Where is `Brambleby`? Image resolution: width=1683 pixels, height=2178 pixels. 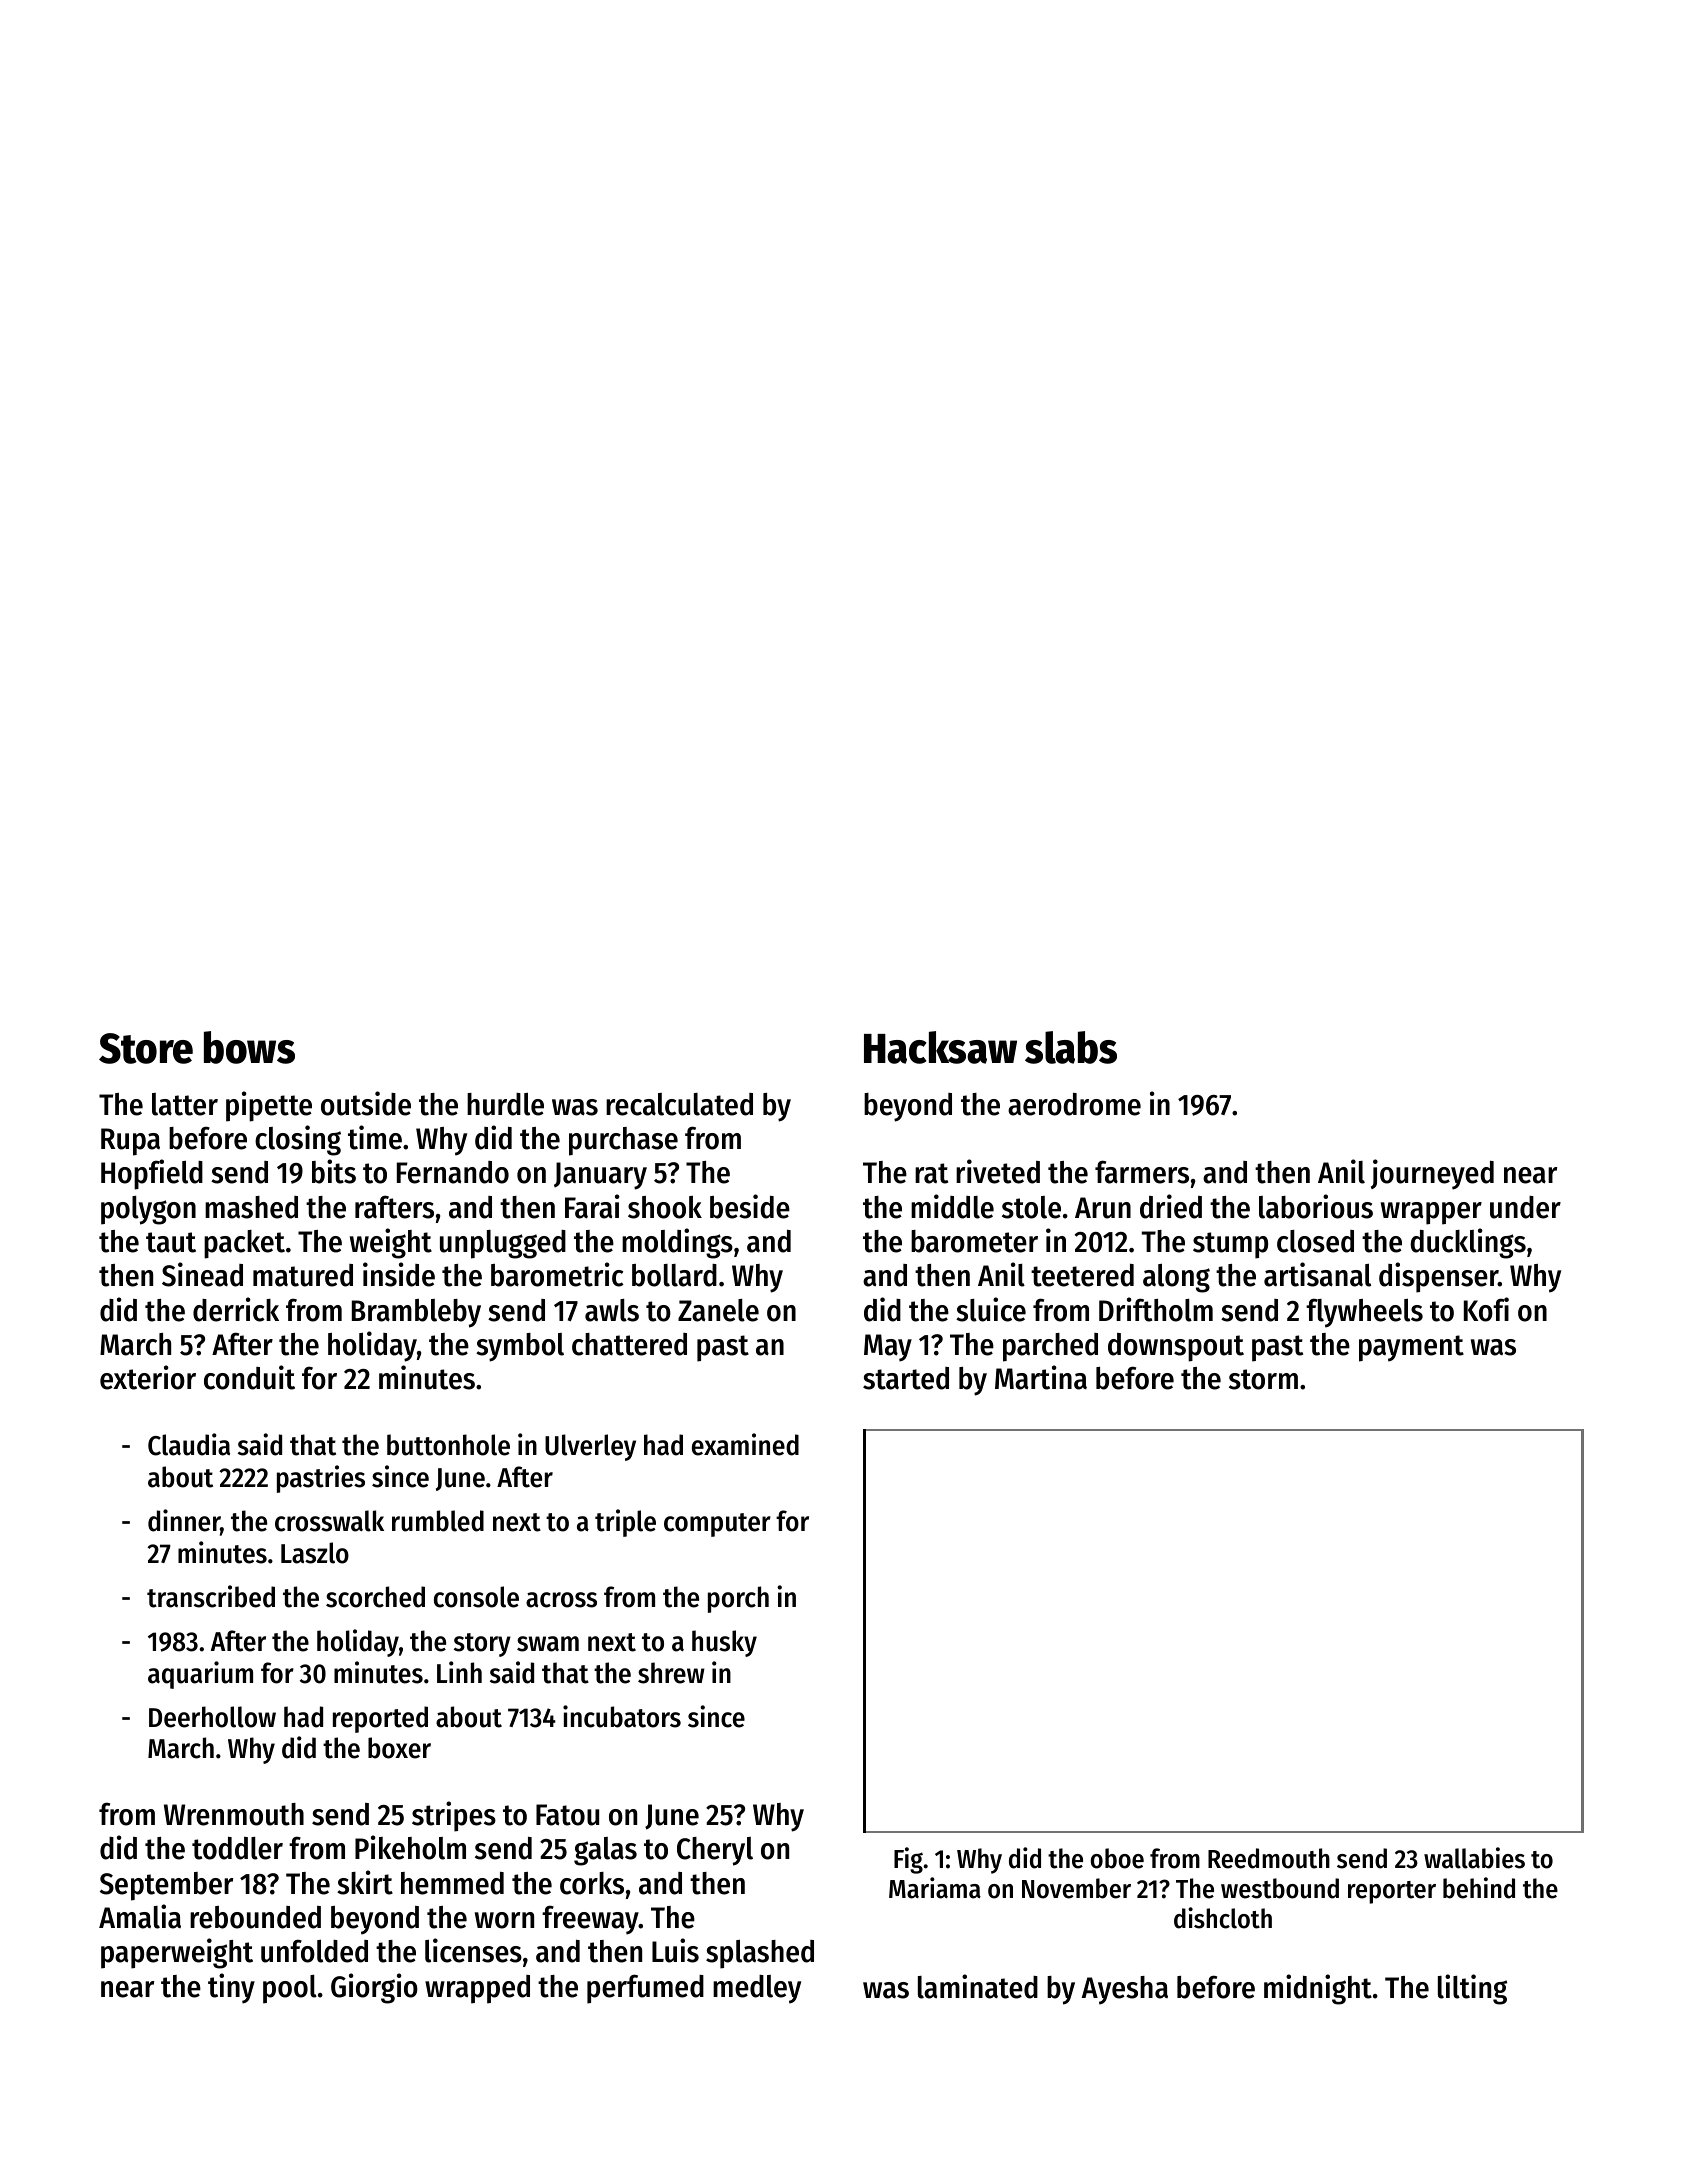 Brambleby is located at coordinates (416, 1313).
